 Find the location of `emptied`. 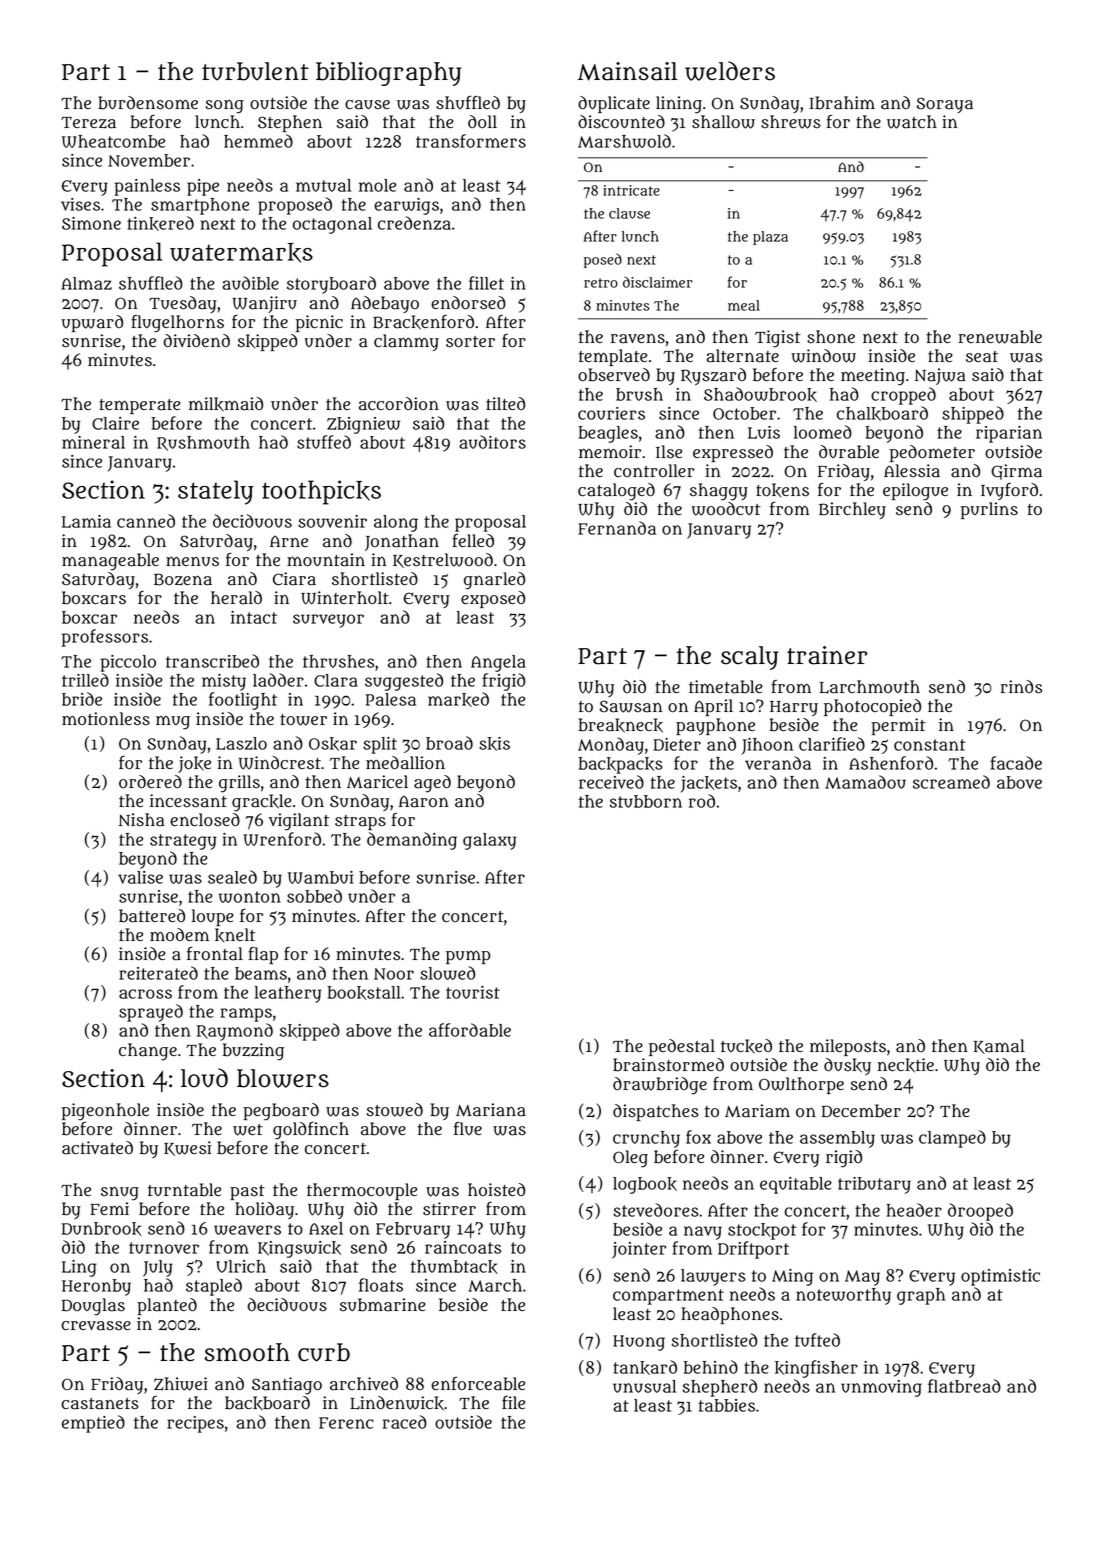

emptied is located at coordinates (93, 1424).
